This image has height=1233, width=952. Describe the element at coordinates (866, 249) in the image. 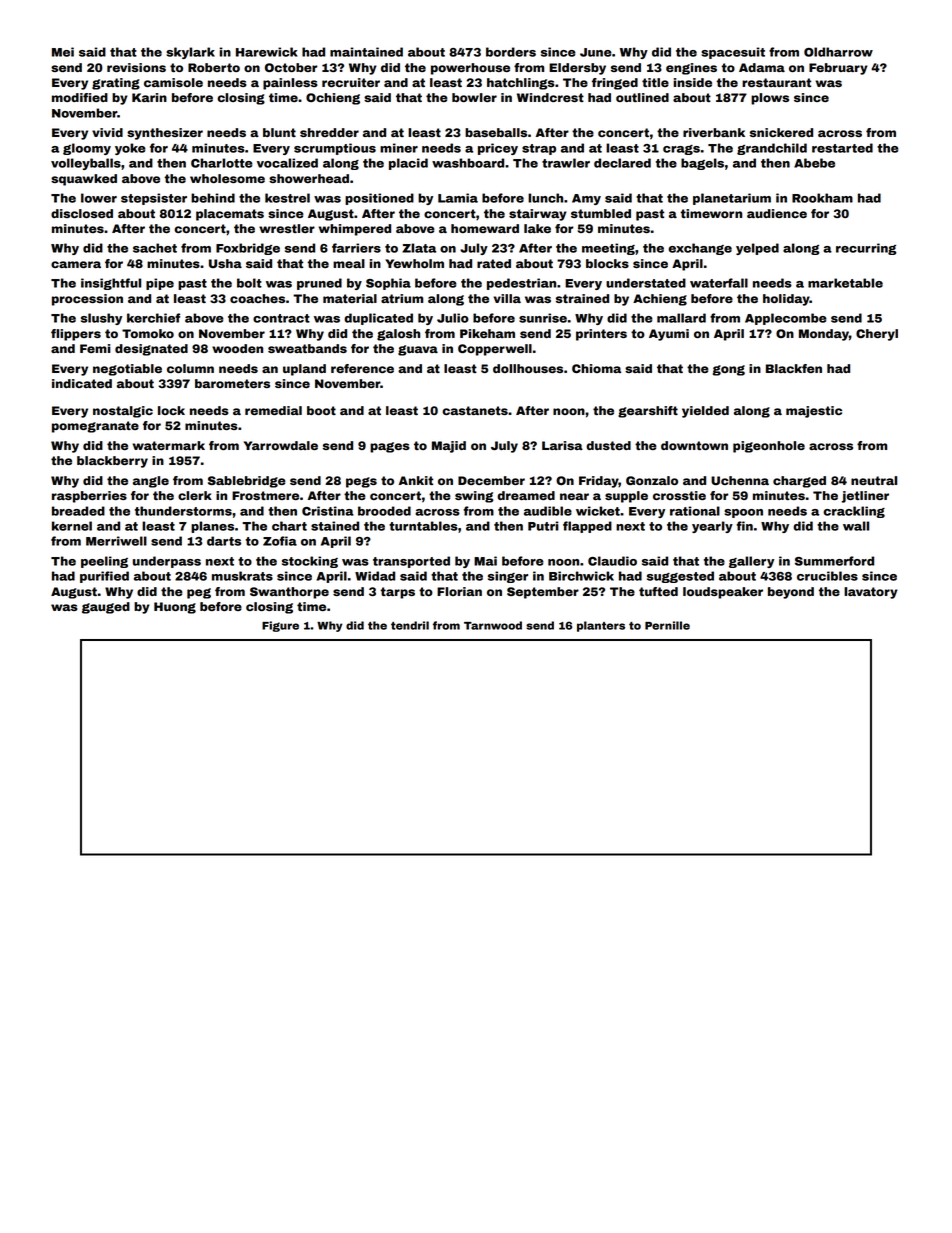

I see `recurring` at that location.
